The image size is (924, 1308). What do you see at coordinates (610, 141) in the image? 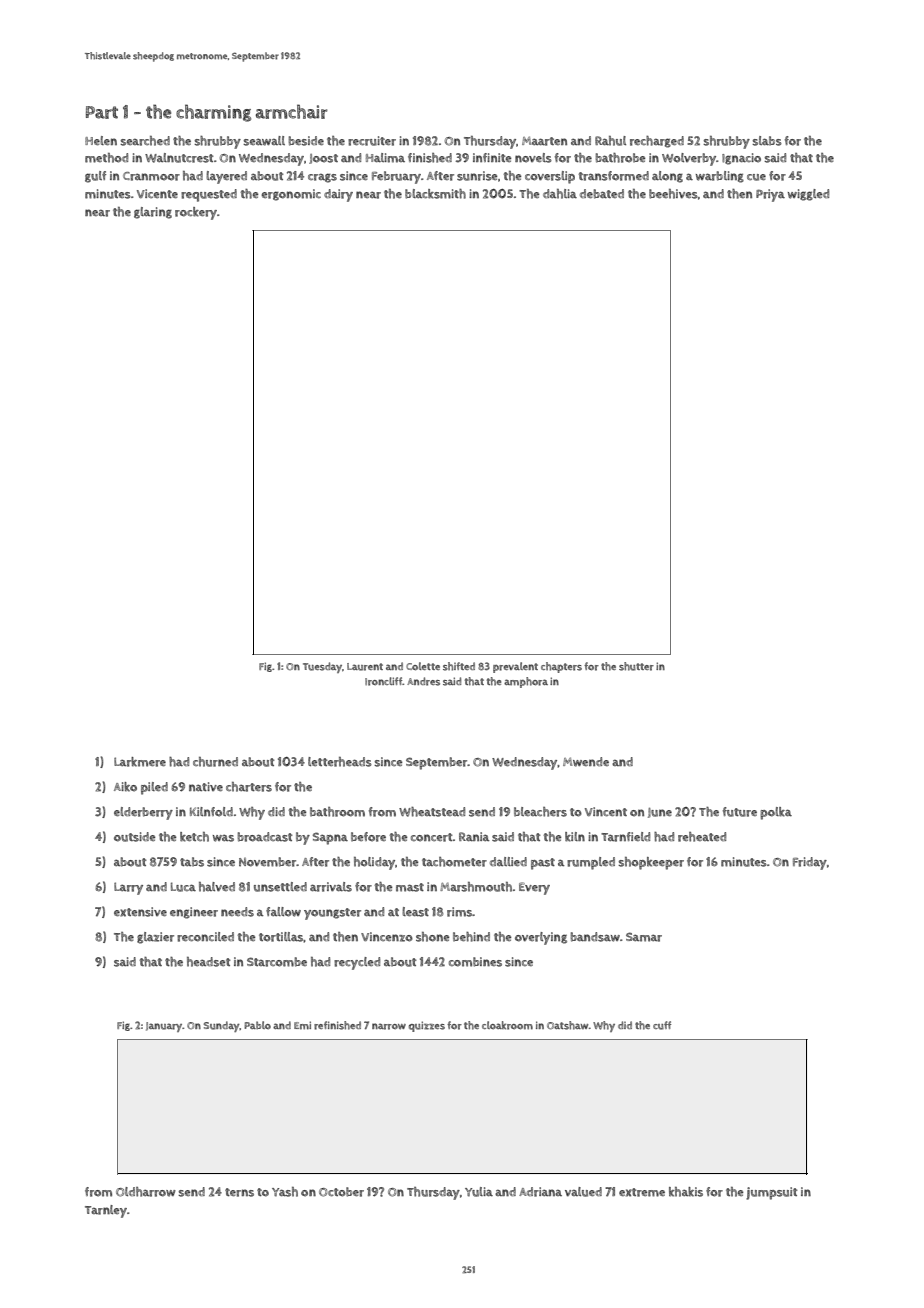
I see `Rahul` at bounding box center [610, 141].
